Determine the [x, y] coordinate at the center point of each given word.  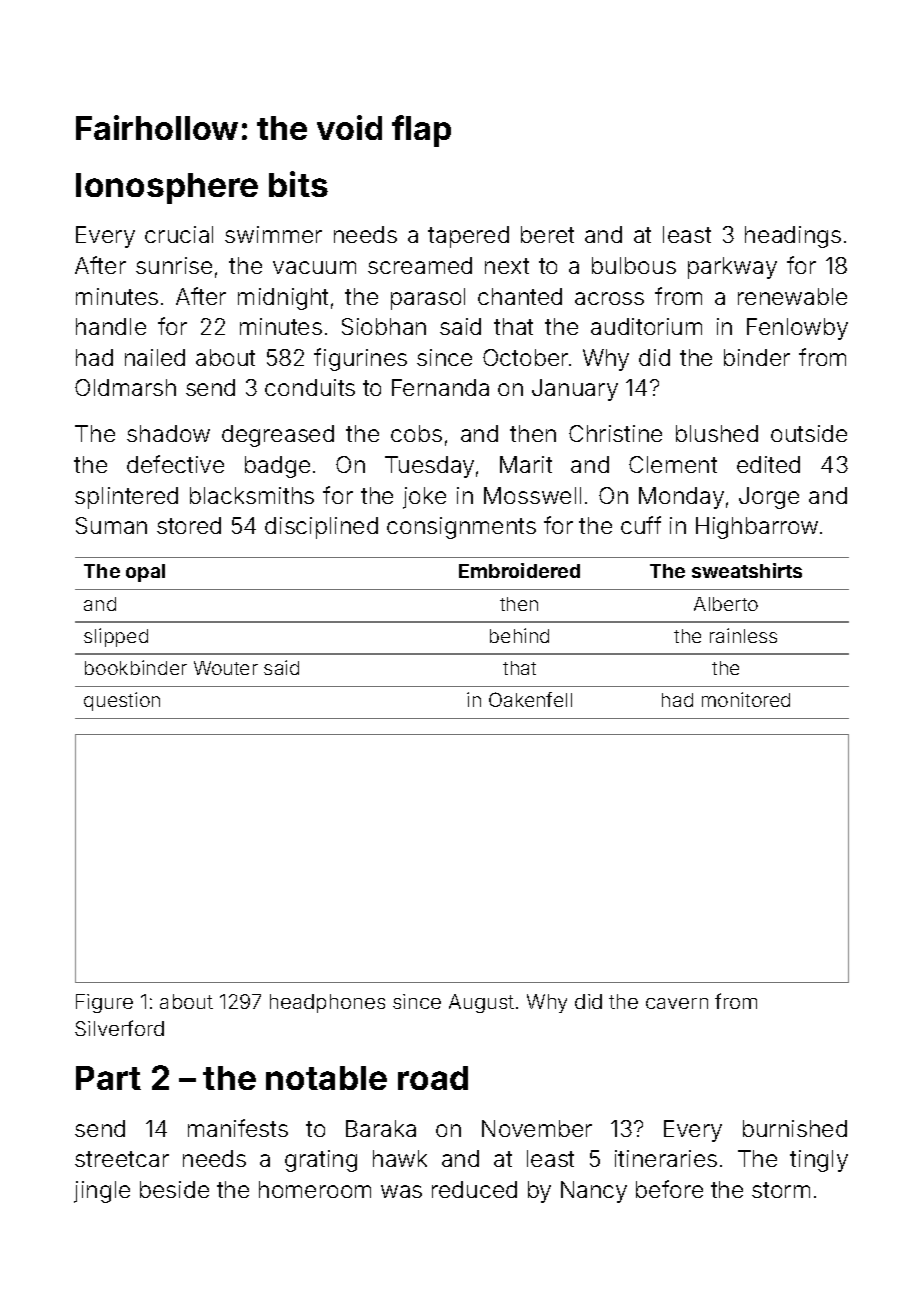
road [433, 1078]
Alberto [726, 604]
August [481, 1003]
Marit [526, 464]
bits [298, 184]
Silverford [119, 1028]
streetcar [122, 1159]
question [122, 701]
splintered [126, 498]
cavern [677, 1003]
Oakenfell [530, 699]
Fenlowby [797, 329]
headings [793, 237]
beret [547, 234]
